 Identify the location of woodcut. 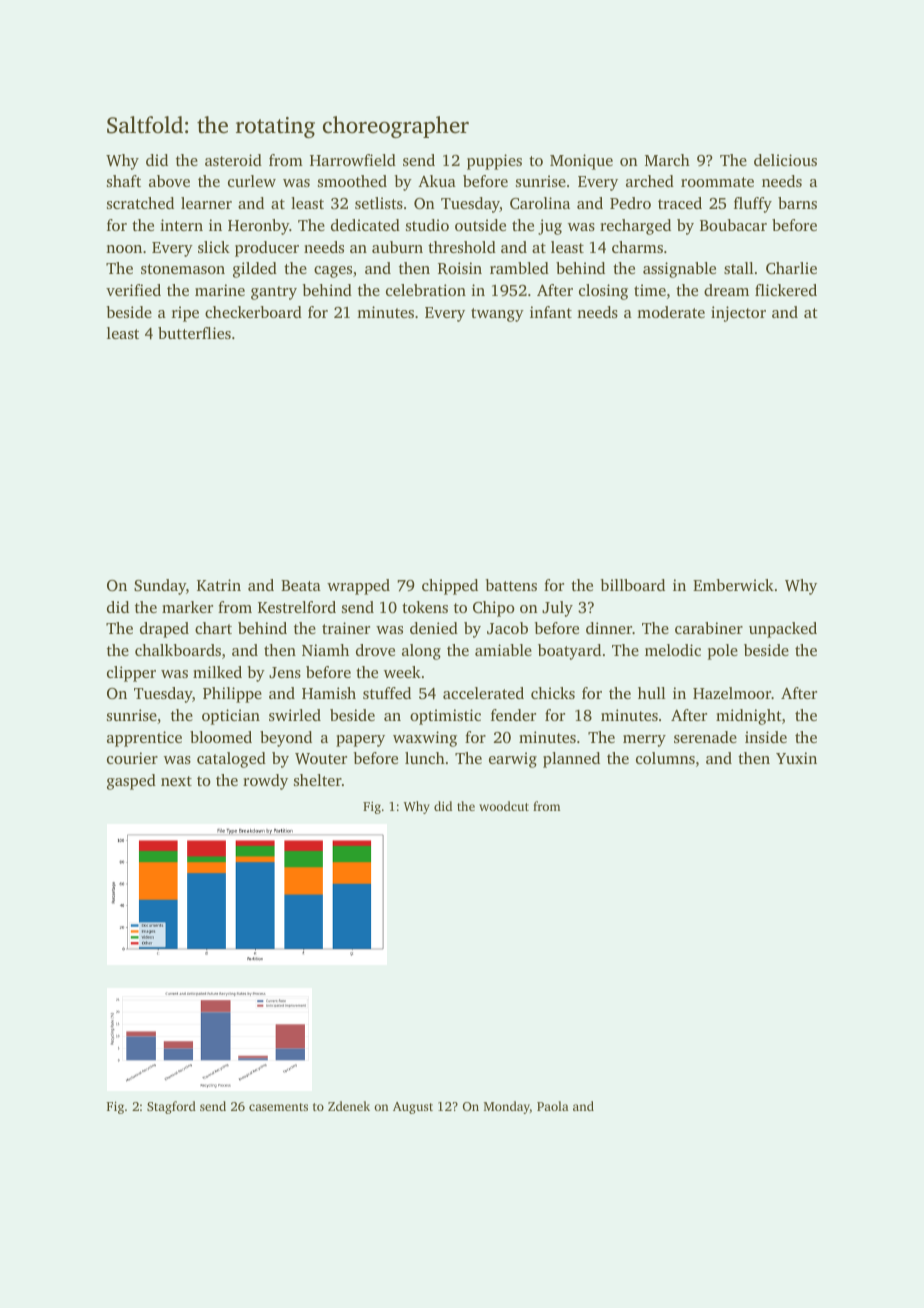
(504, 806).
